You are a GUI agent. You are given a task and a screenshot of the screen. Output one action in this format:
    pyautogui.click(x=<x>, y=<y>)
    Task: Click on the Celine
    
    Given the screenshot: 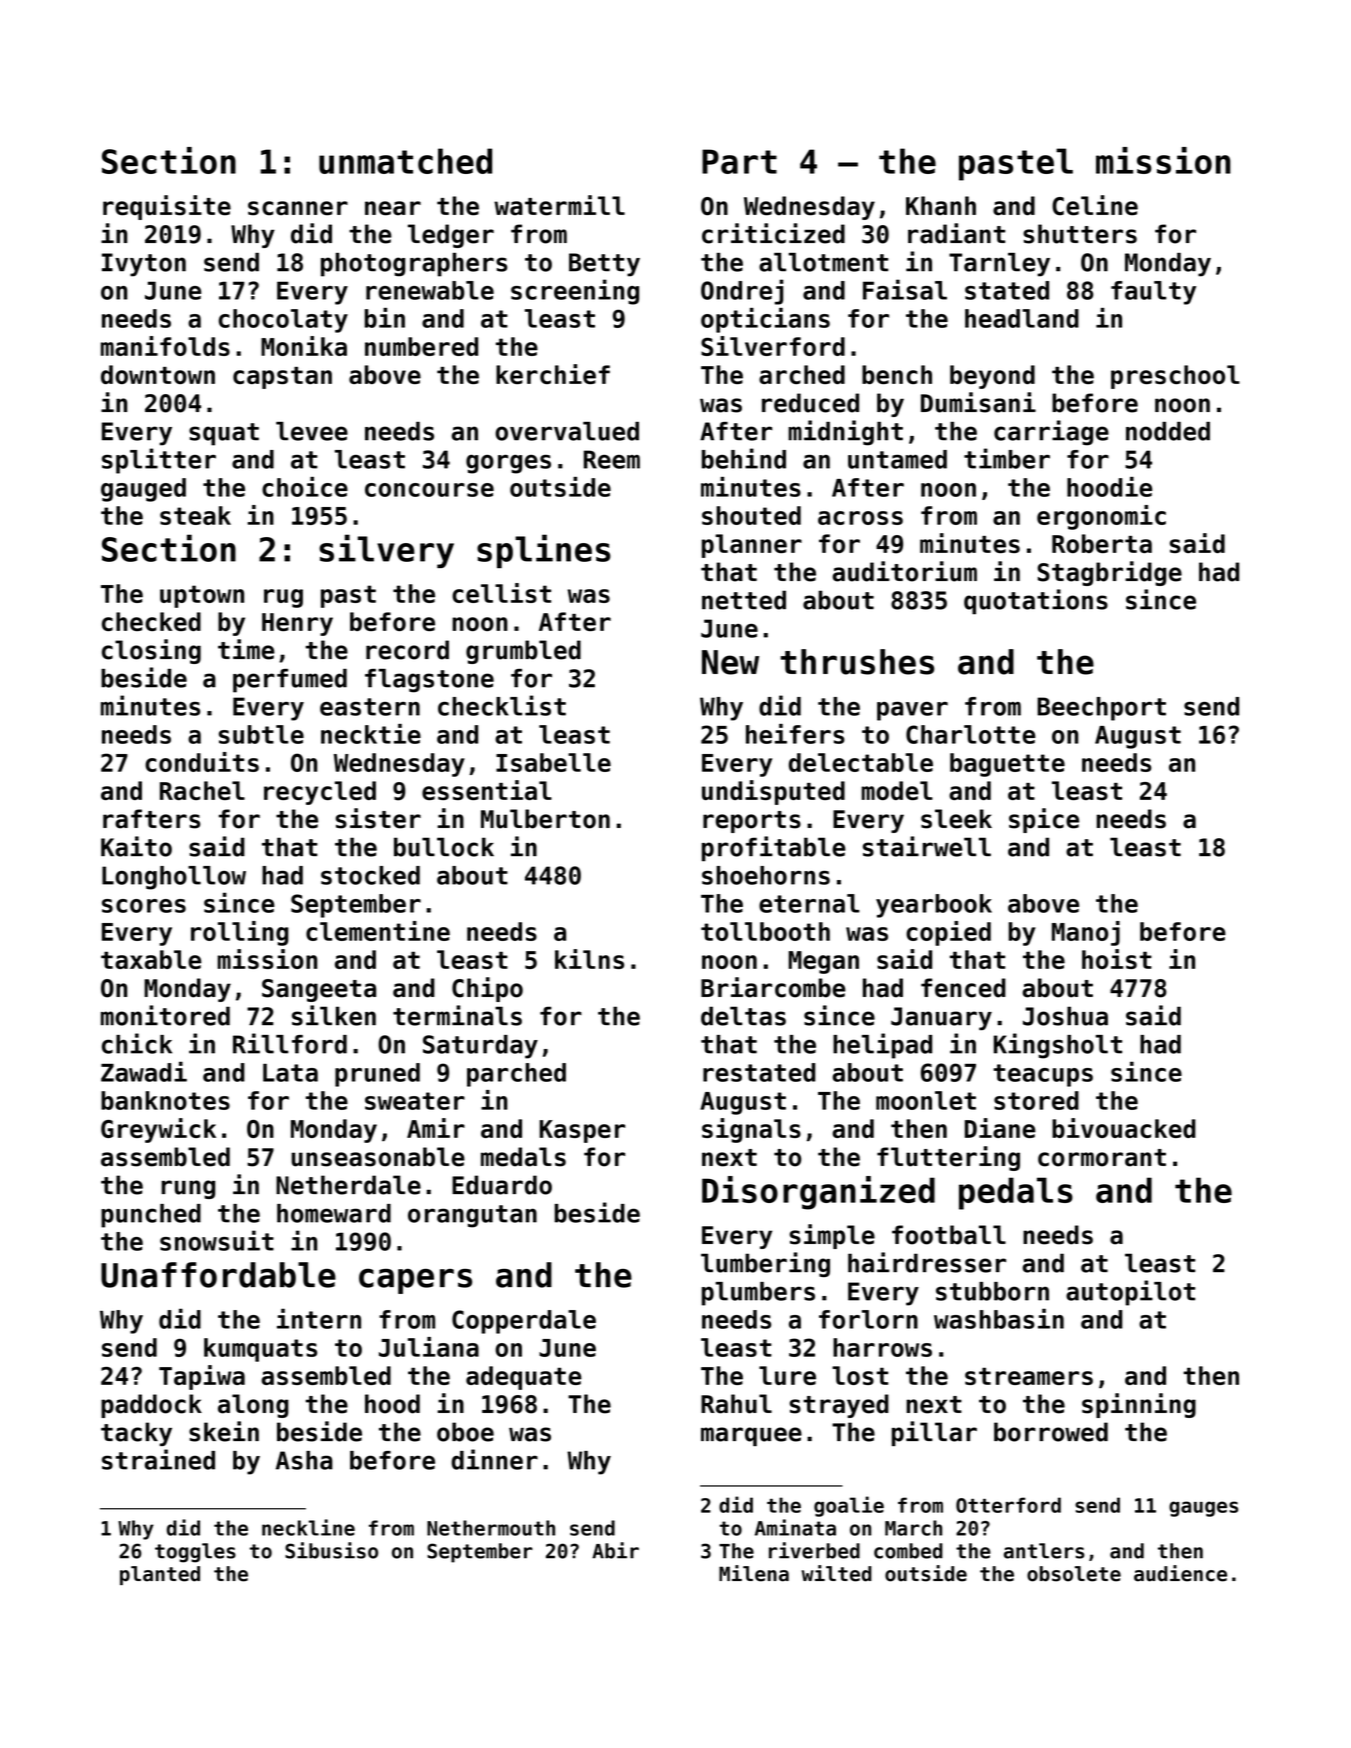 What is the action you would take?
    pyautogui.click(x=1095, y=205)
